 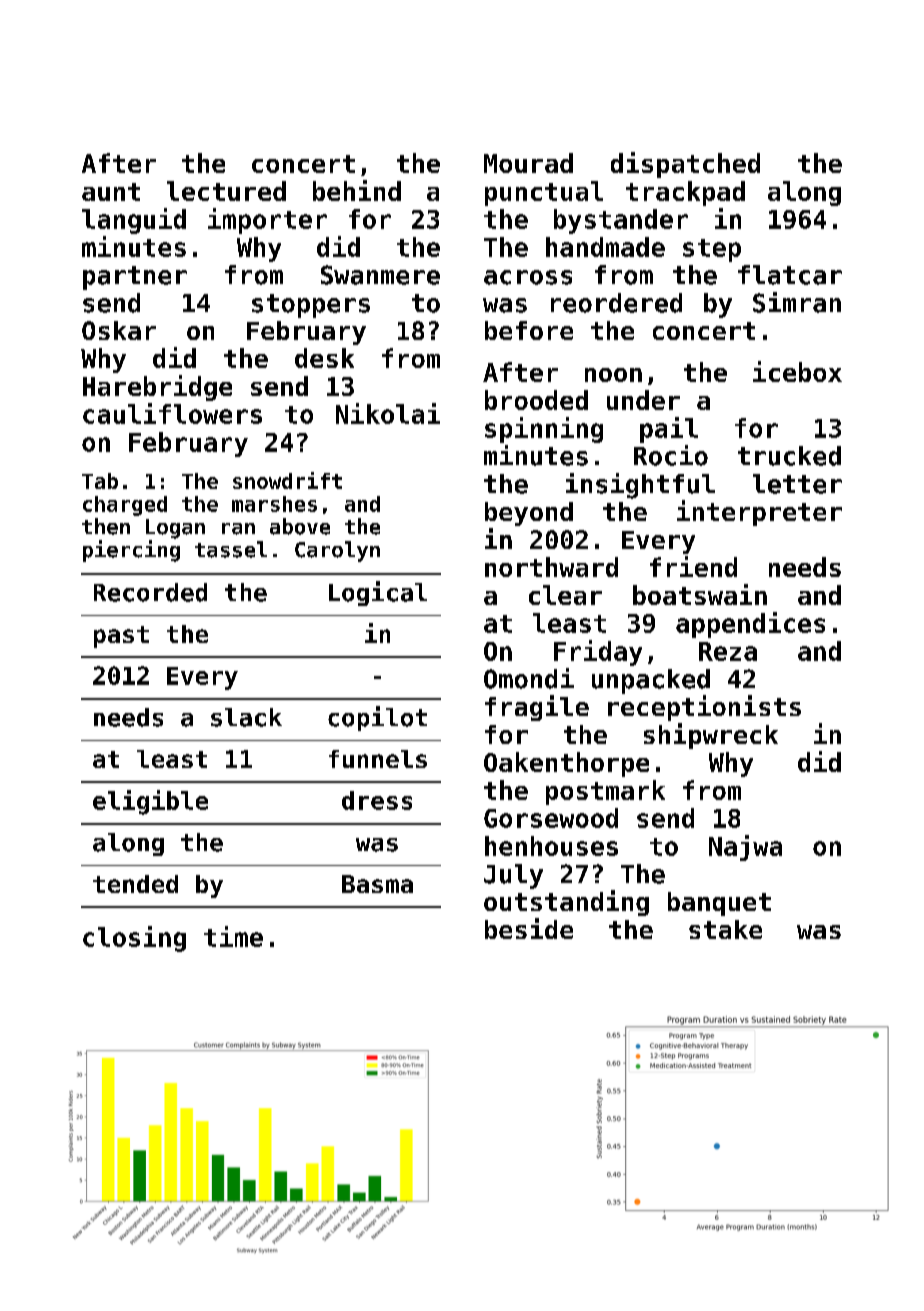 What do you see at coordinates (565, 595) in the screenshot?
I see `clear` at bounding box center [565, 595].
